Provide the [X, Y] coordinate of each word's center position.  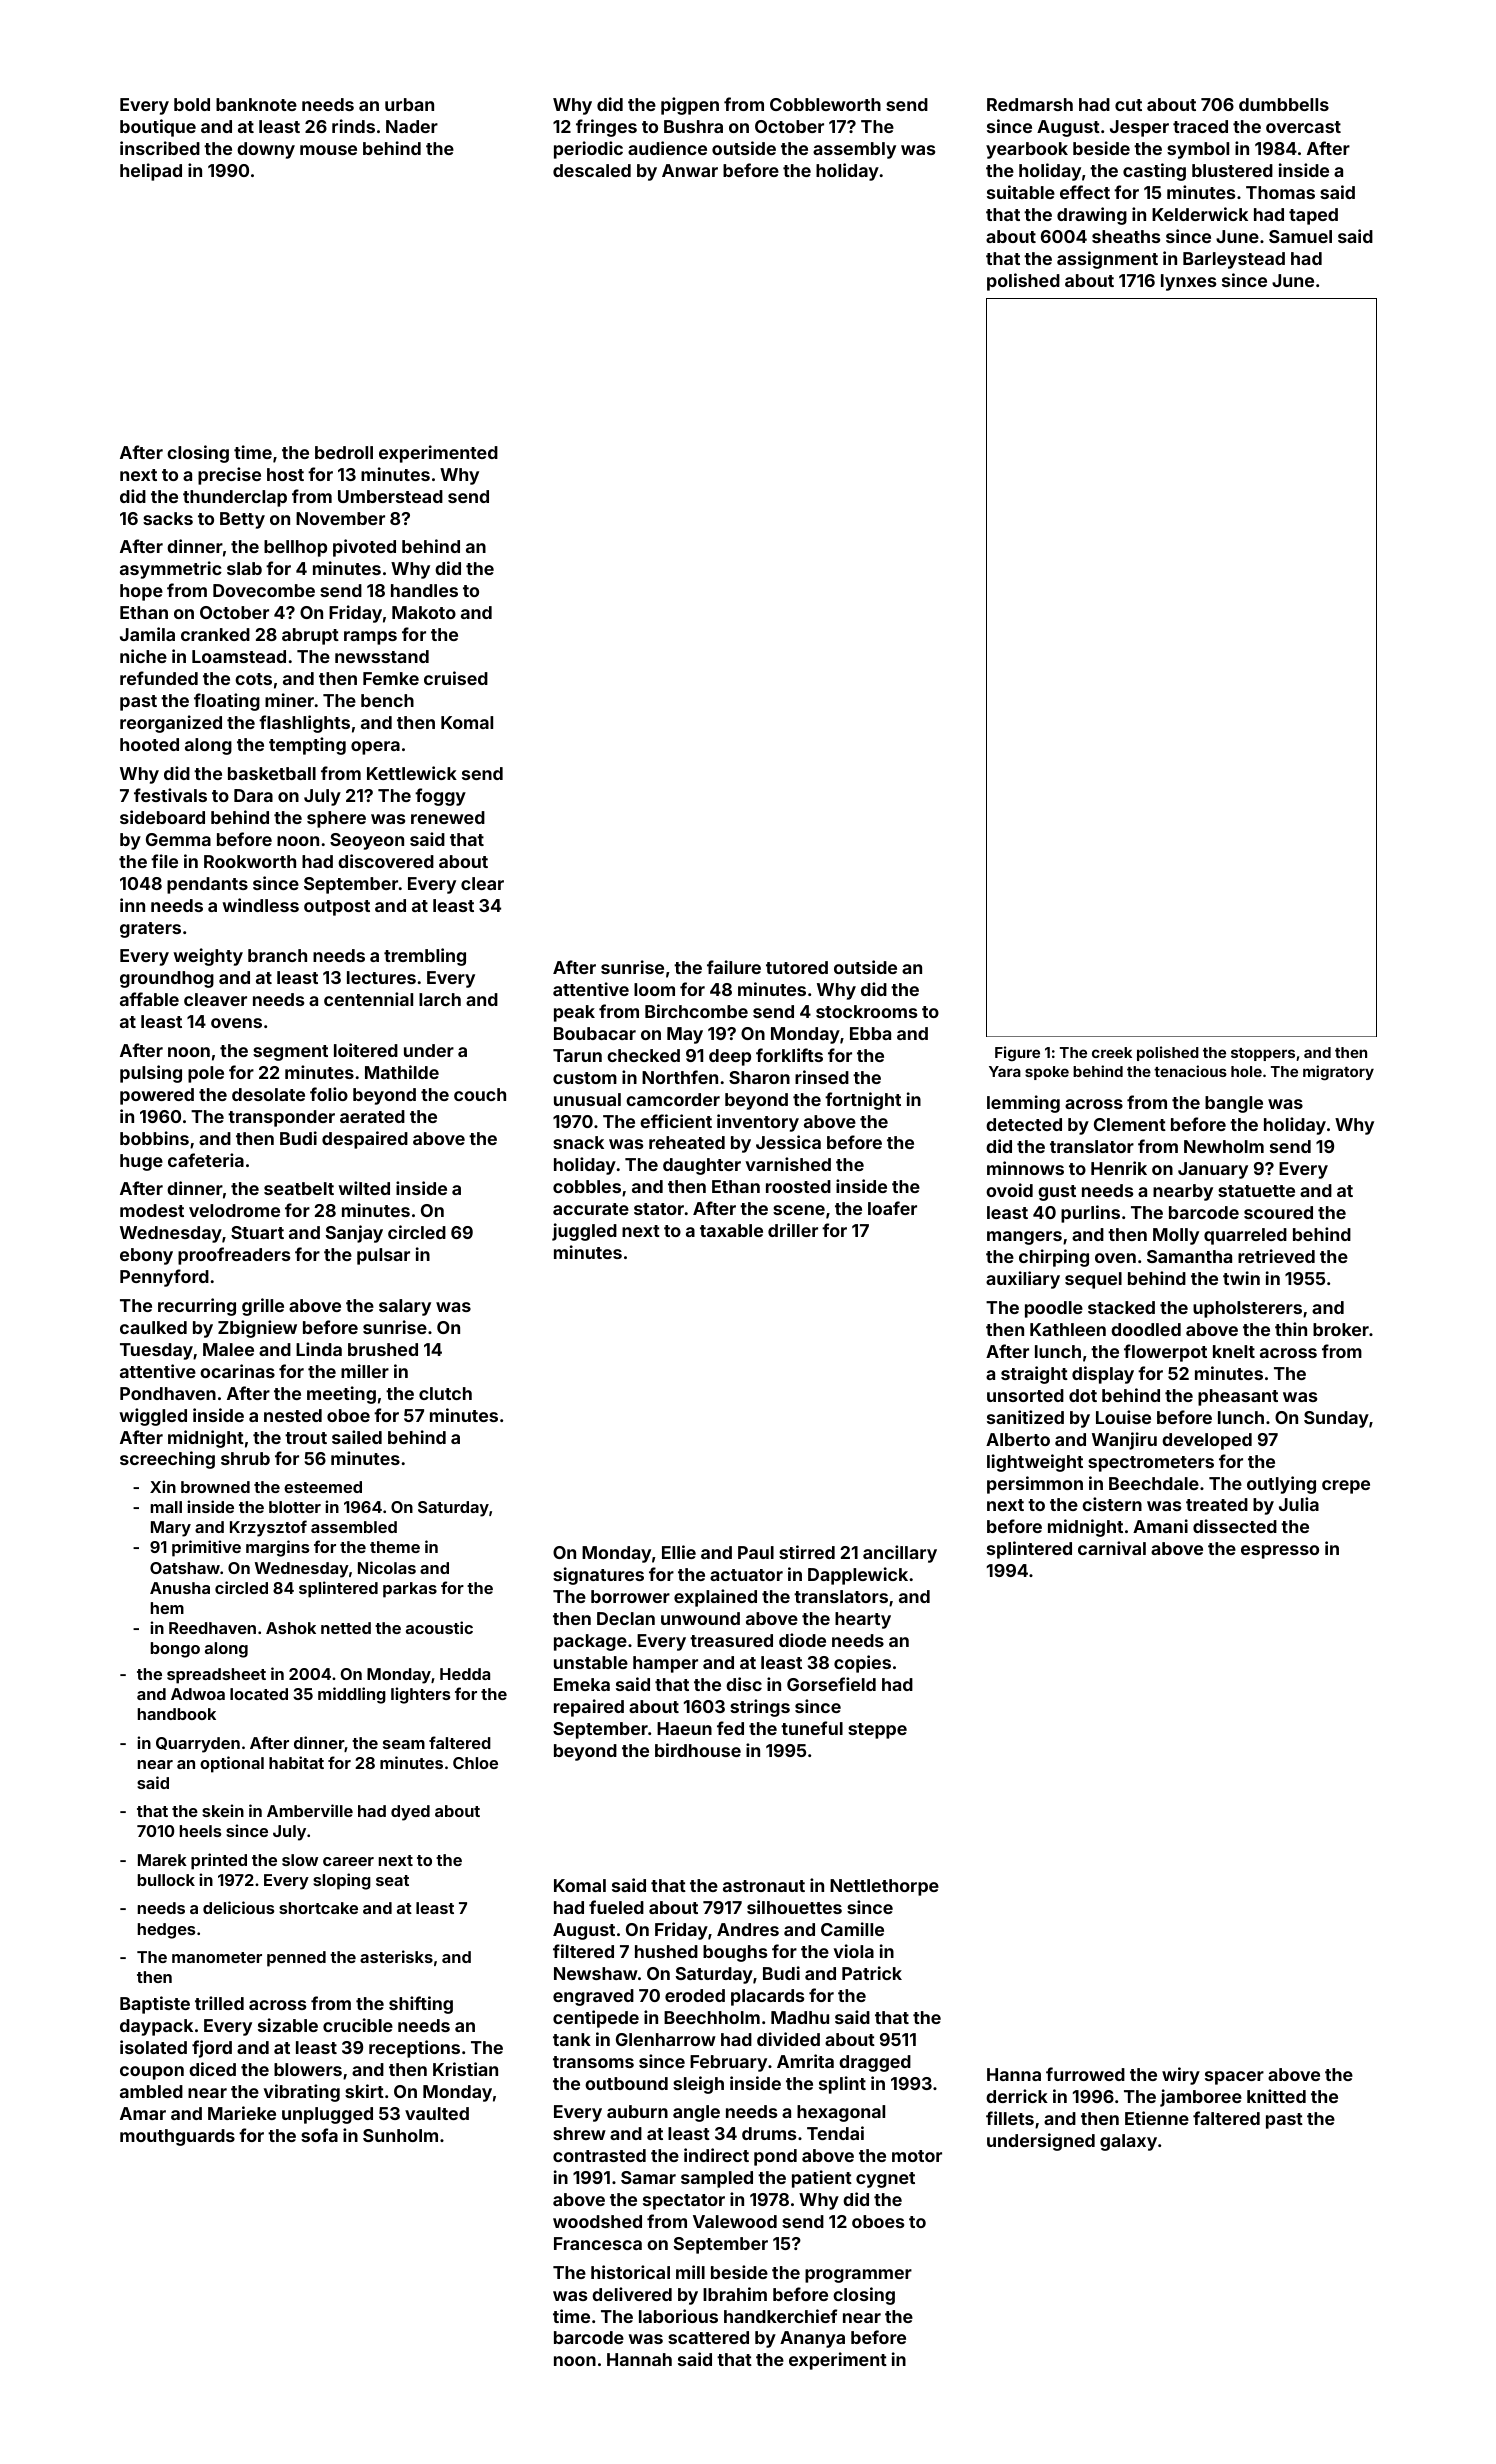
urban [409, 104]
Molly [1176, 1236]
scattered [708, 2337]
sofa [319, 2135]
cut [1128, 105]
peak [574, 1013]
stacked [1121, 1307]
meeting [341, 1395]
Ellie [679, 1552]
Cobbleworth [825, 104]
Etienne [1157, 2118]
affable [149, 999]
